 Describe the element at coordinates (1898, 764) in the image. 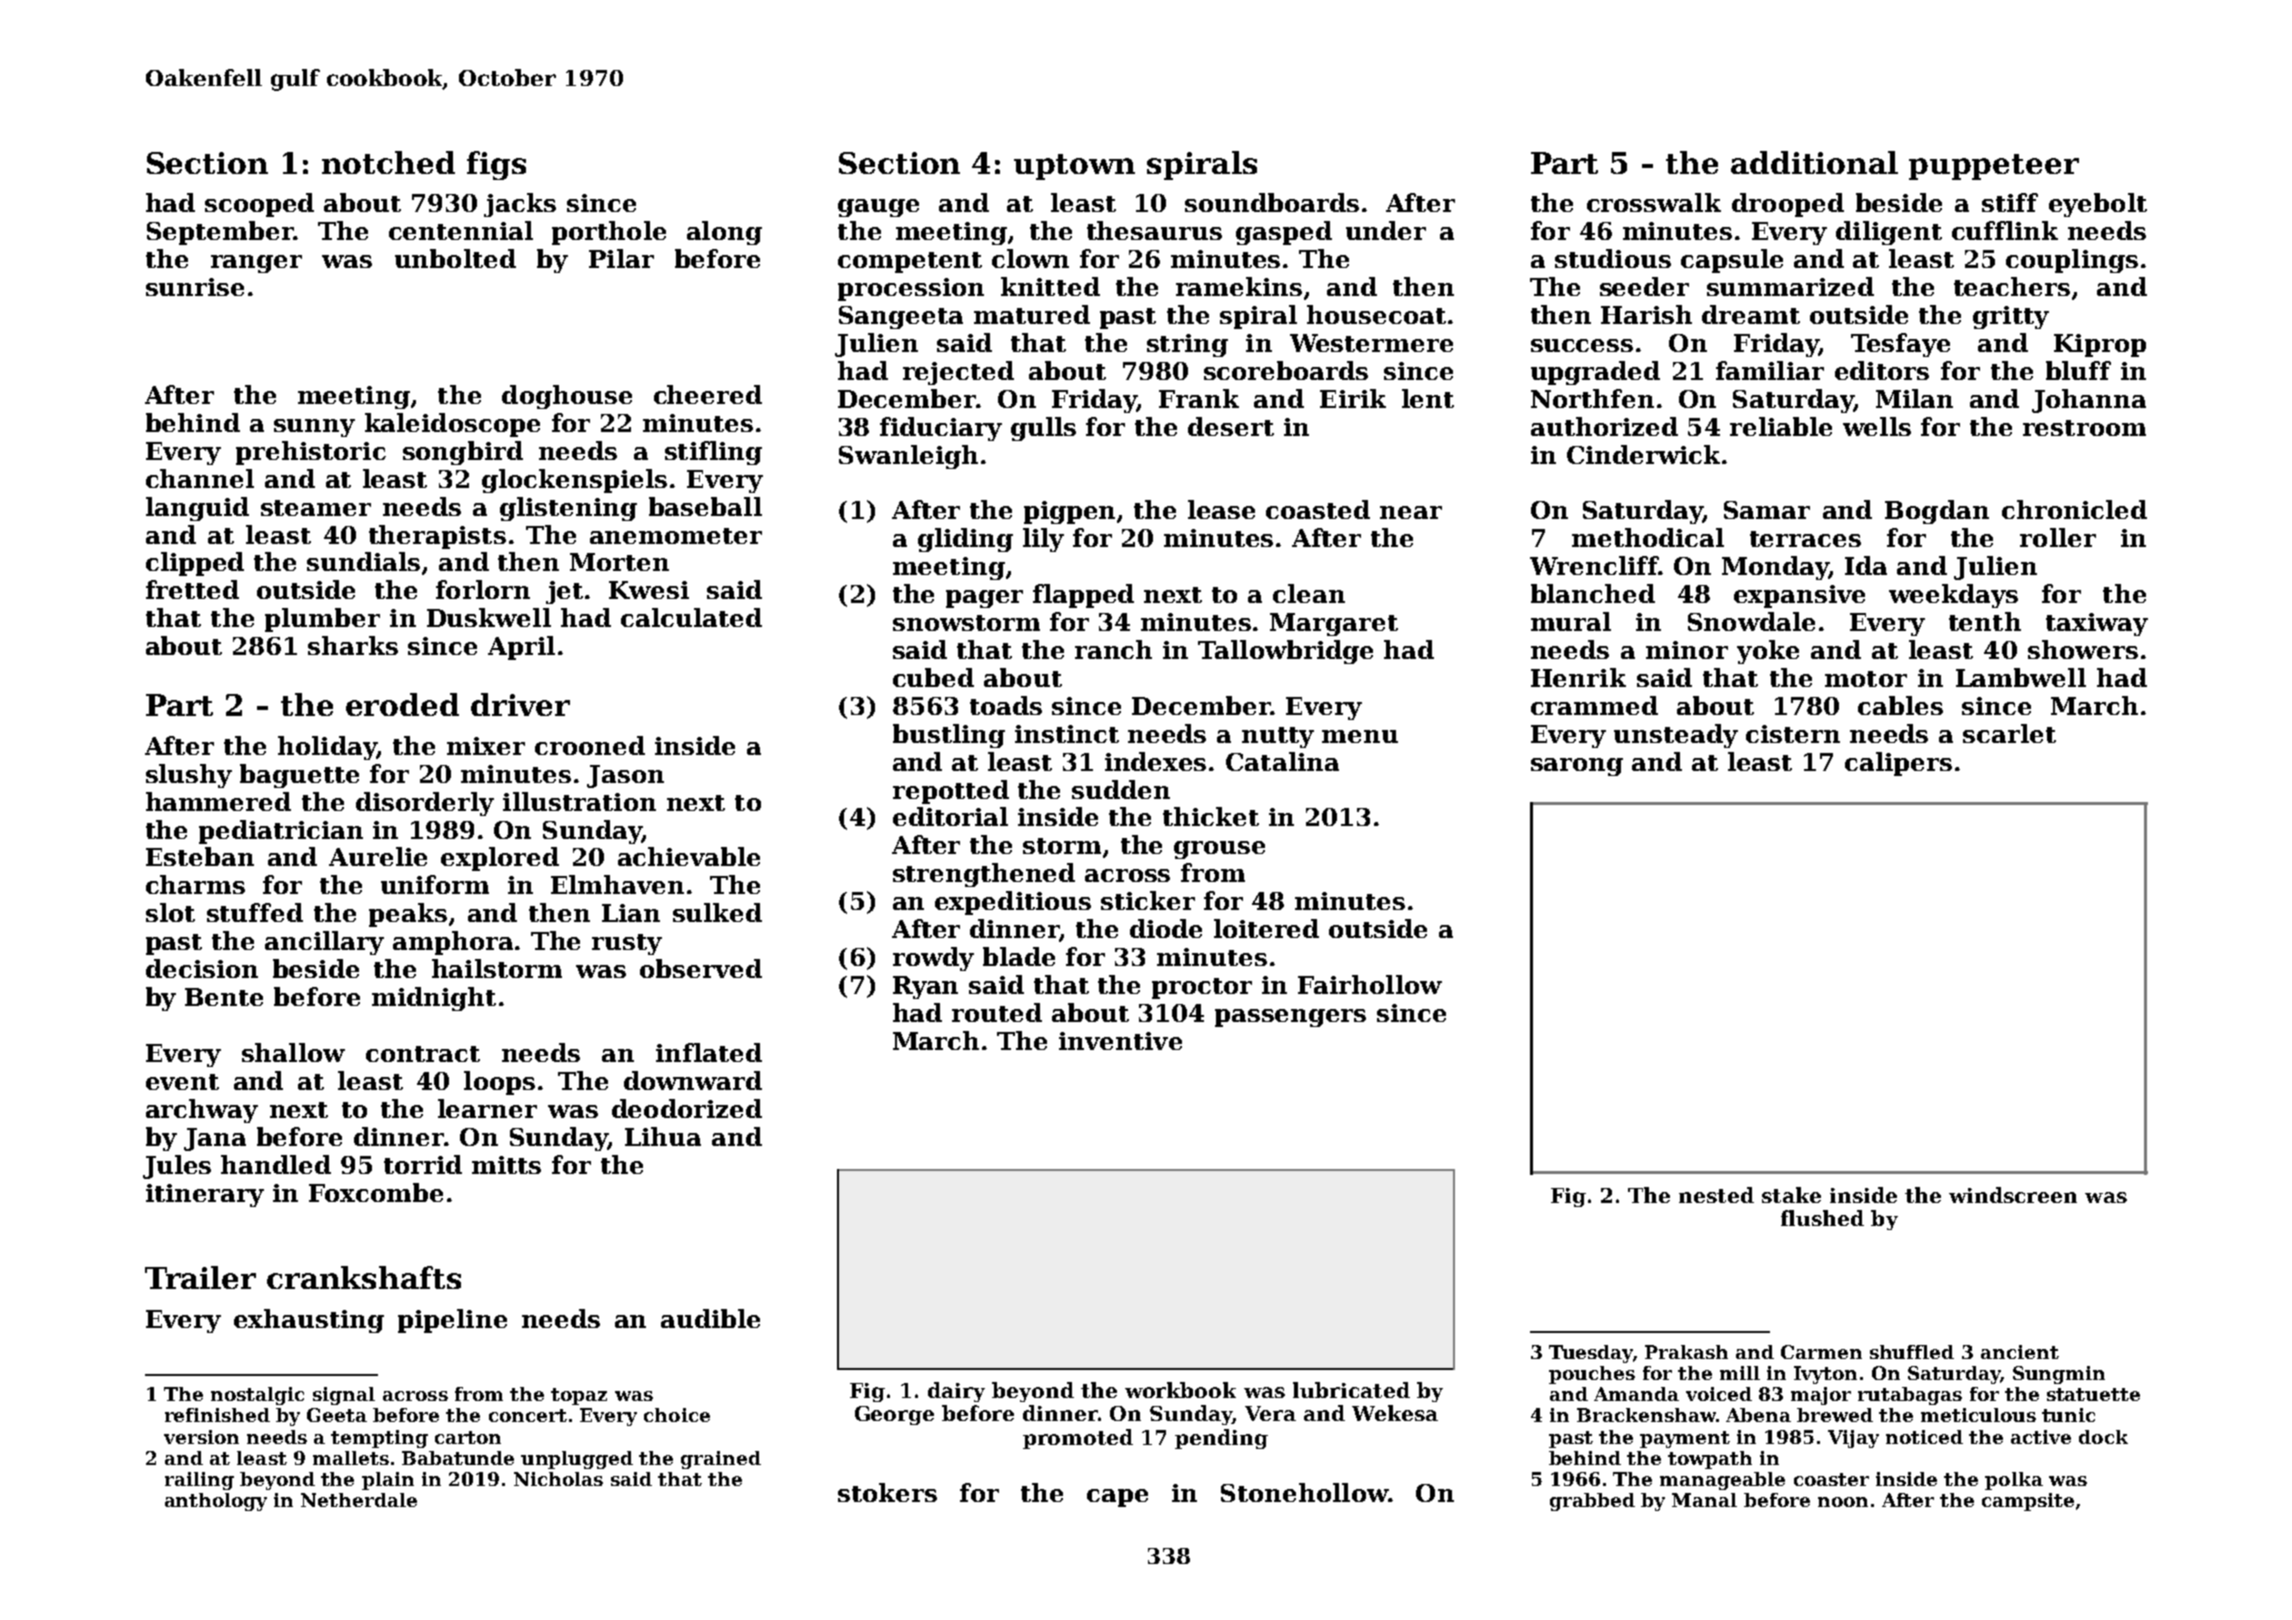

I see `calipers` at that location.
